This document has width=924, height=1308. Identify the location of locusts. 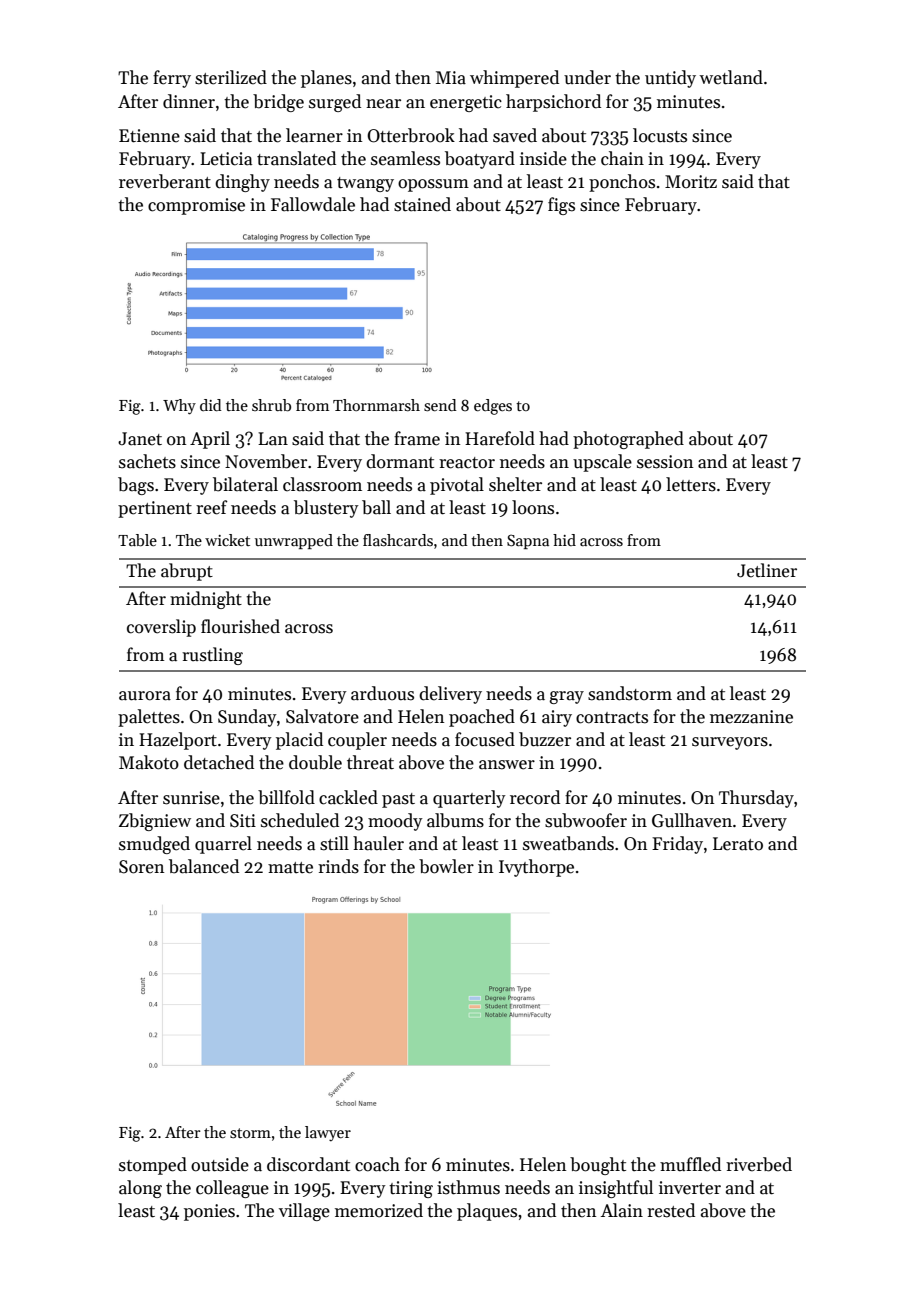
(660, 135).
